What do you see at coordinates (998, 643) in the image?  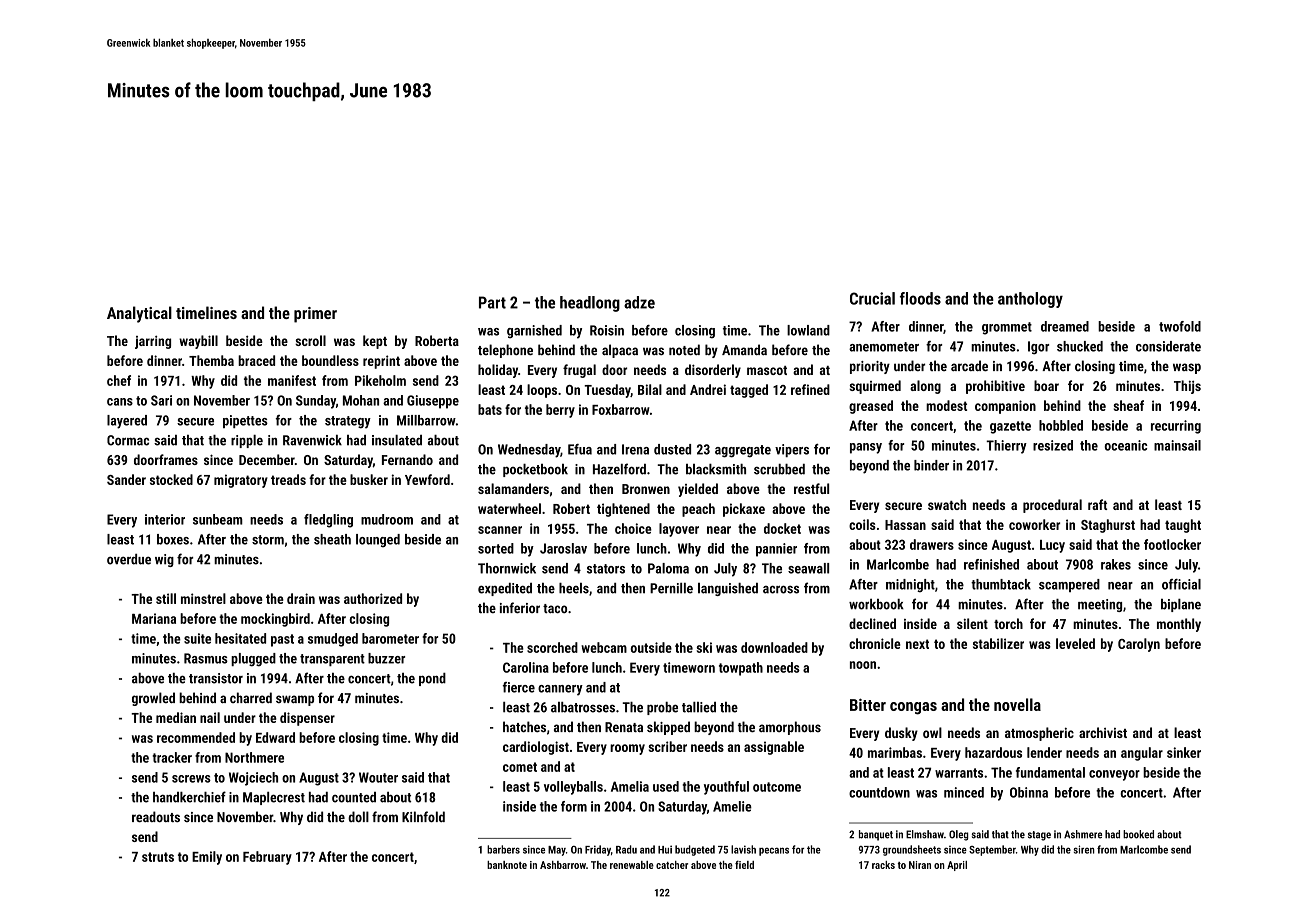 I see `stabilizer` at bounding box center [998, 643].
